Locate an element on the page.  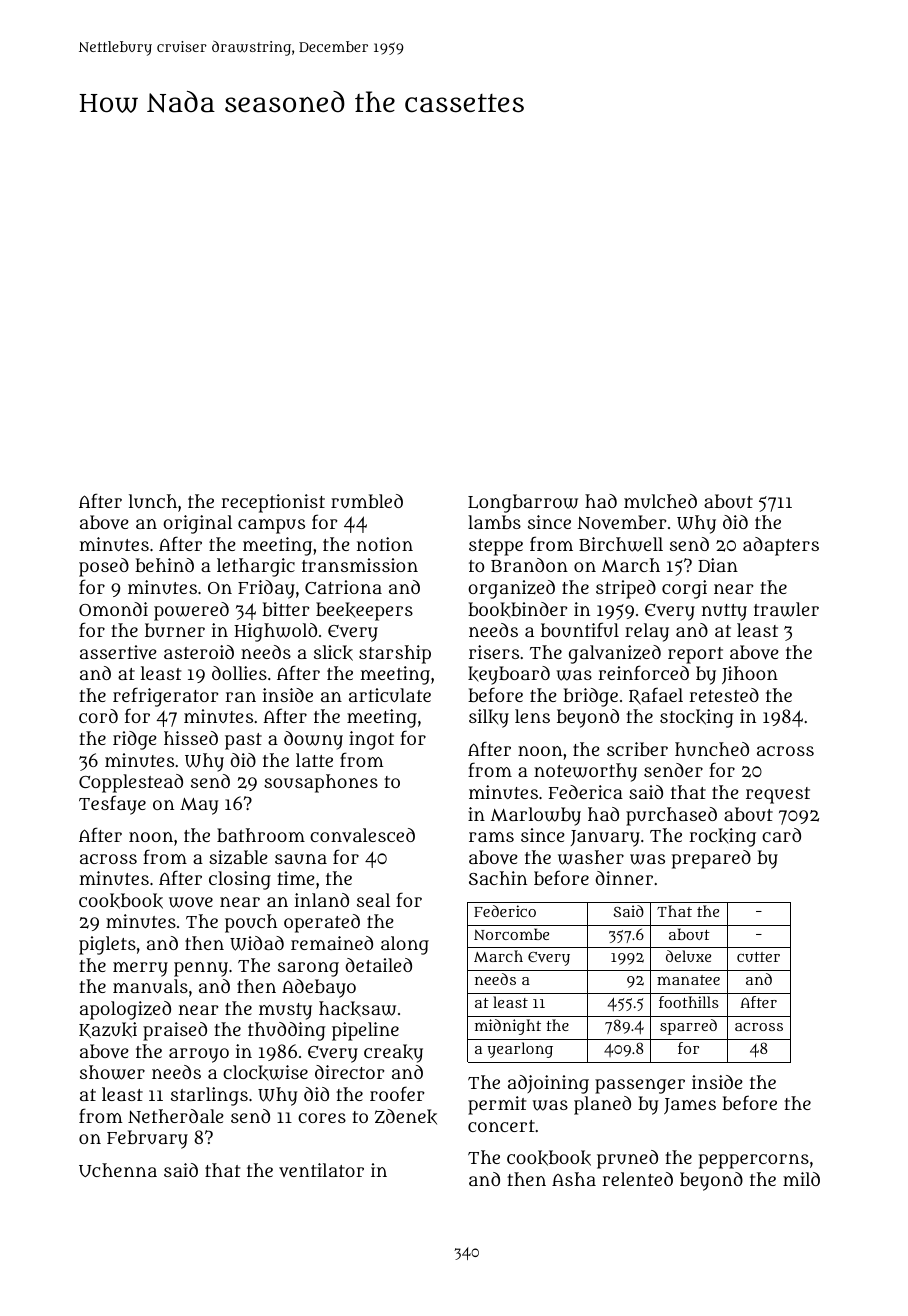
relented is located at coordinates (637, 1179).
